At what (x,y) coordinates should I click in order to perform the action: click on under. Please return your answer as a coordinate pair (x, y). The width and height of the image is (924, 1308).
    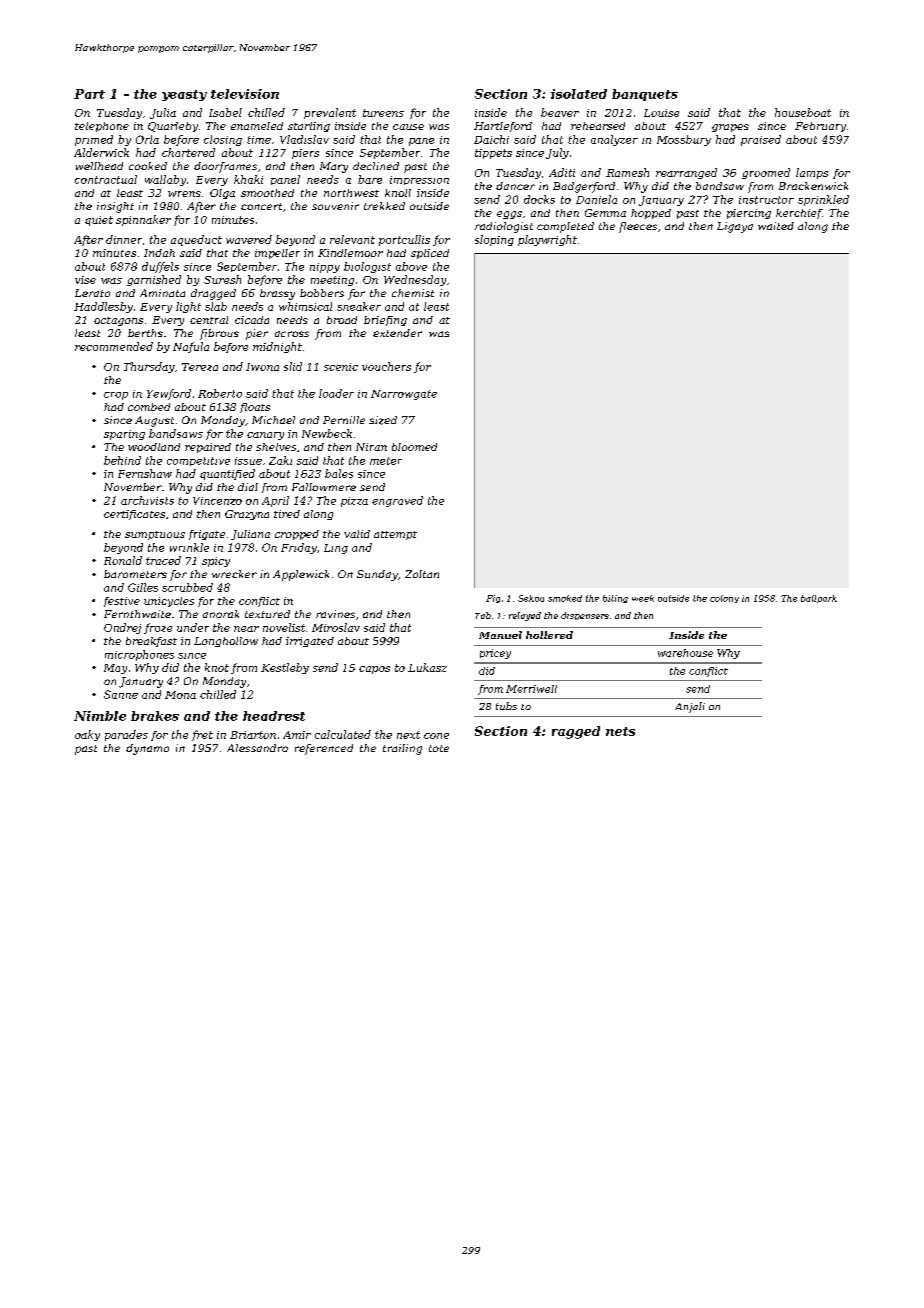
    Looking at the image, I should click on (193, 627).
